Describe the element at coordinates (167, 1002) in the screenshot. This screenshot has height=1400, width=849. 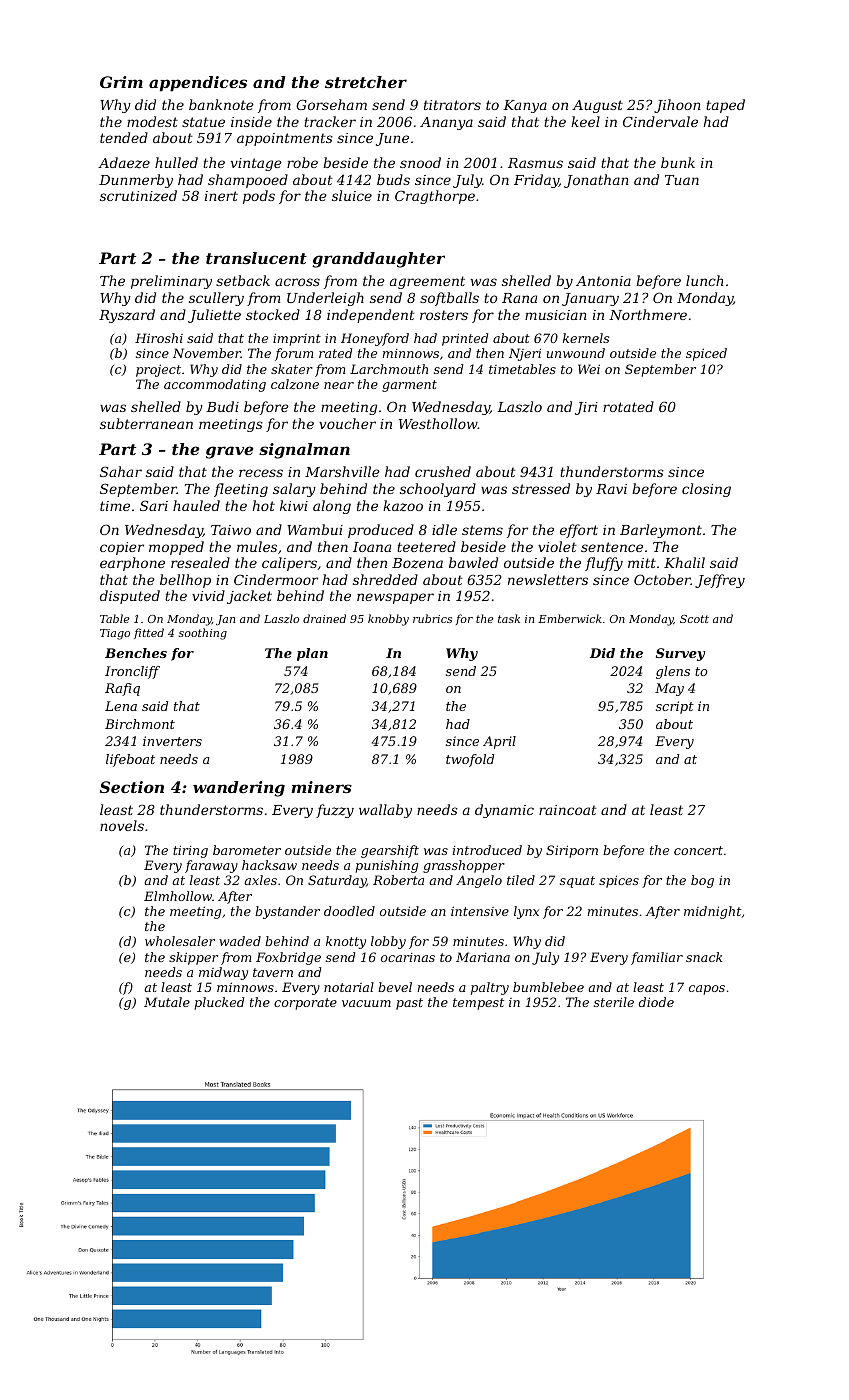
I see `Mutale` at that location.
